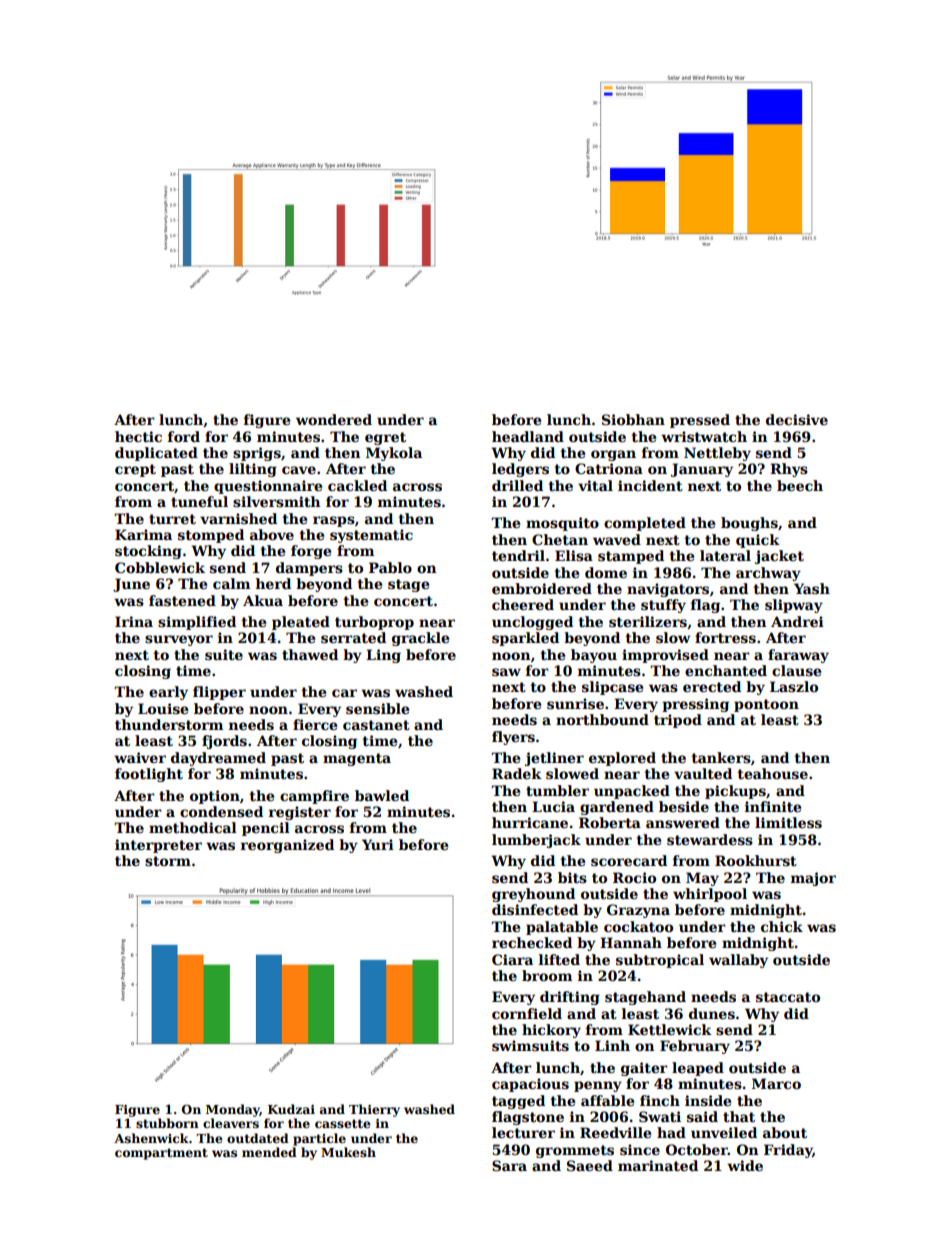  I want to click on ledgers, so click(520, 470).
